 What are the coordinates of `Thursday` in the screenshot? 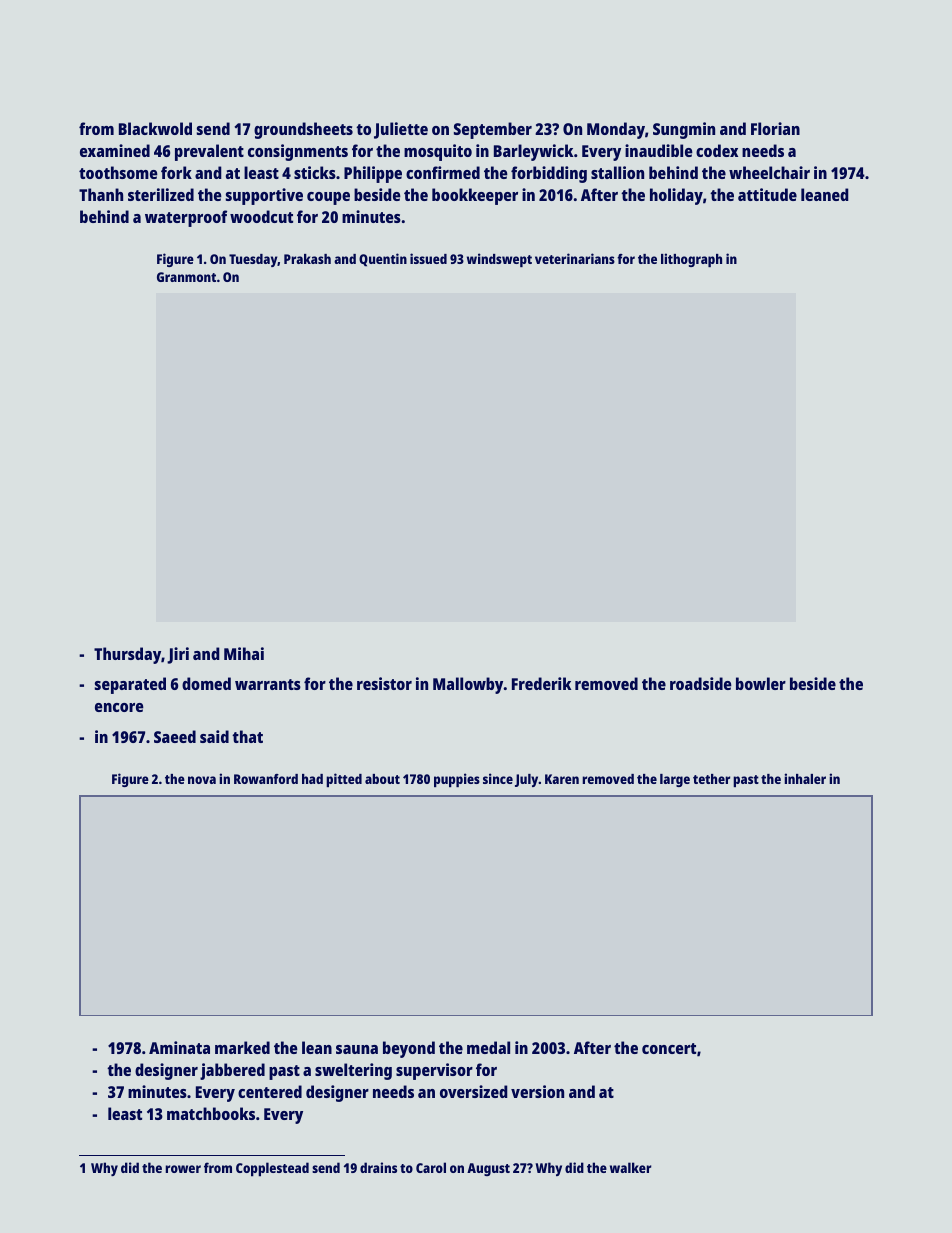 It's located at (127, 655).
